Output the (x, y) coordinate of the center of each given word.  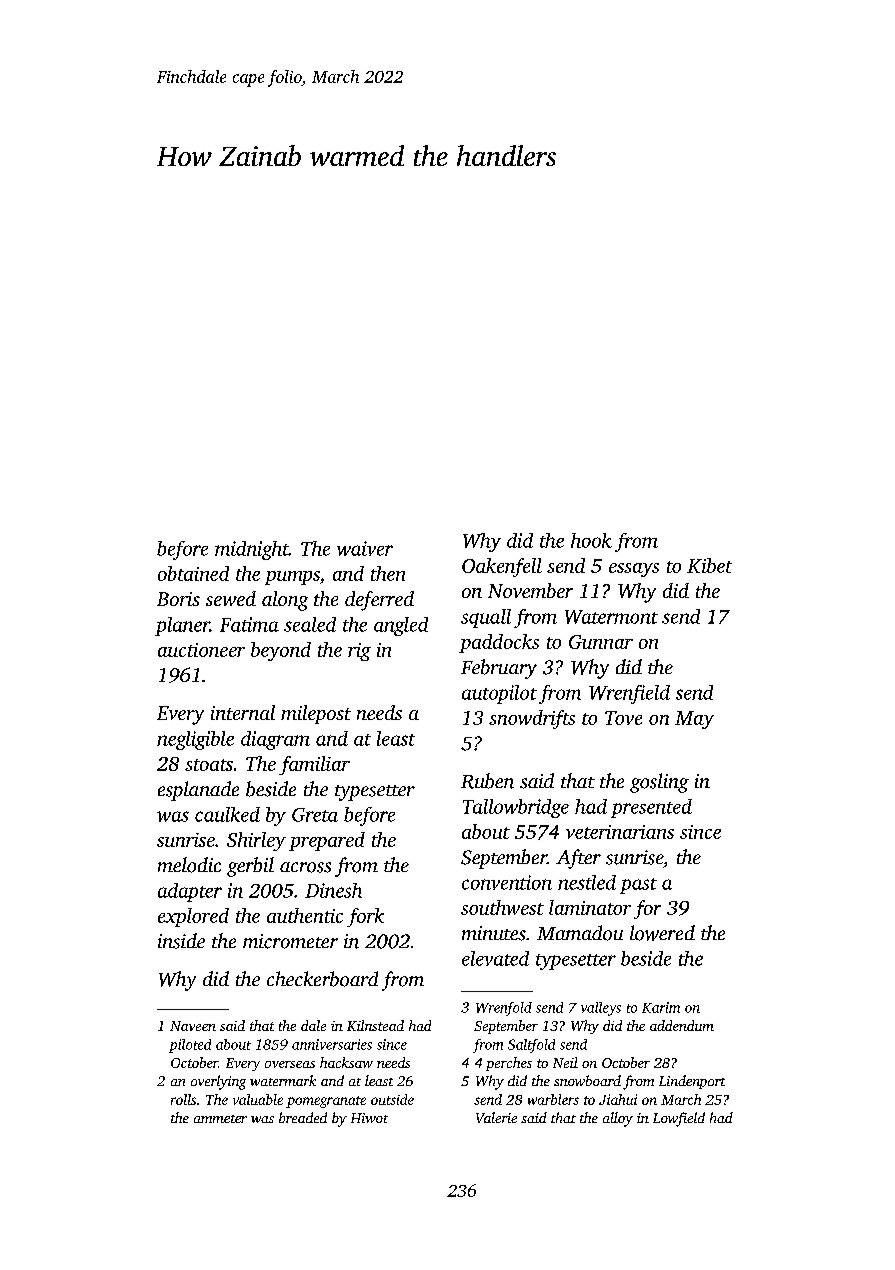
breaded (303, 1117)
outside (392, 1099)
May (694, 720)
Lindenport (692, 1082)
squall (486, 618)
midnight (252, 550)
